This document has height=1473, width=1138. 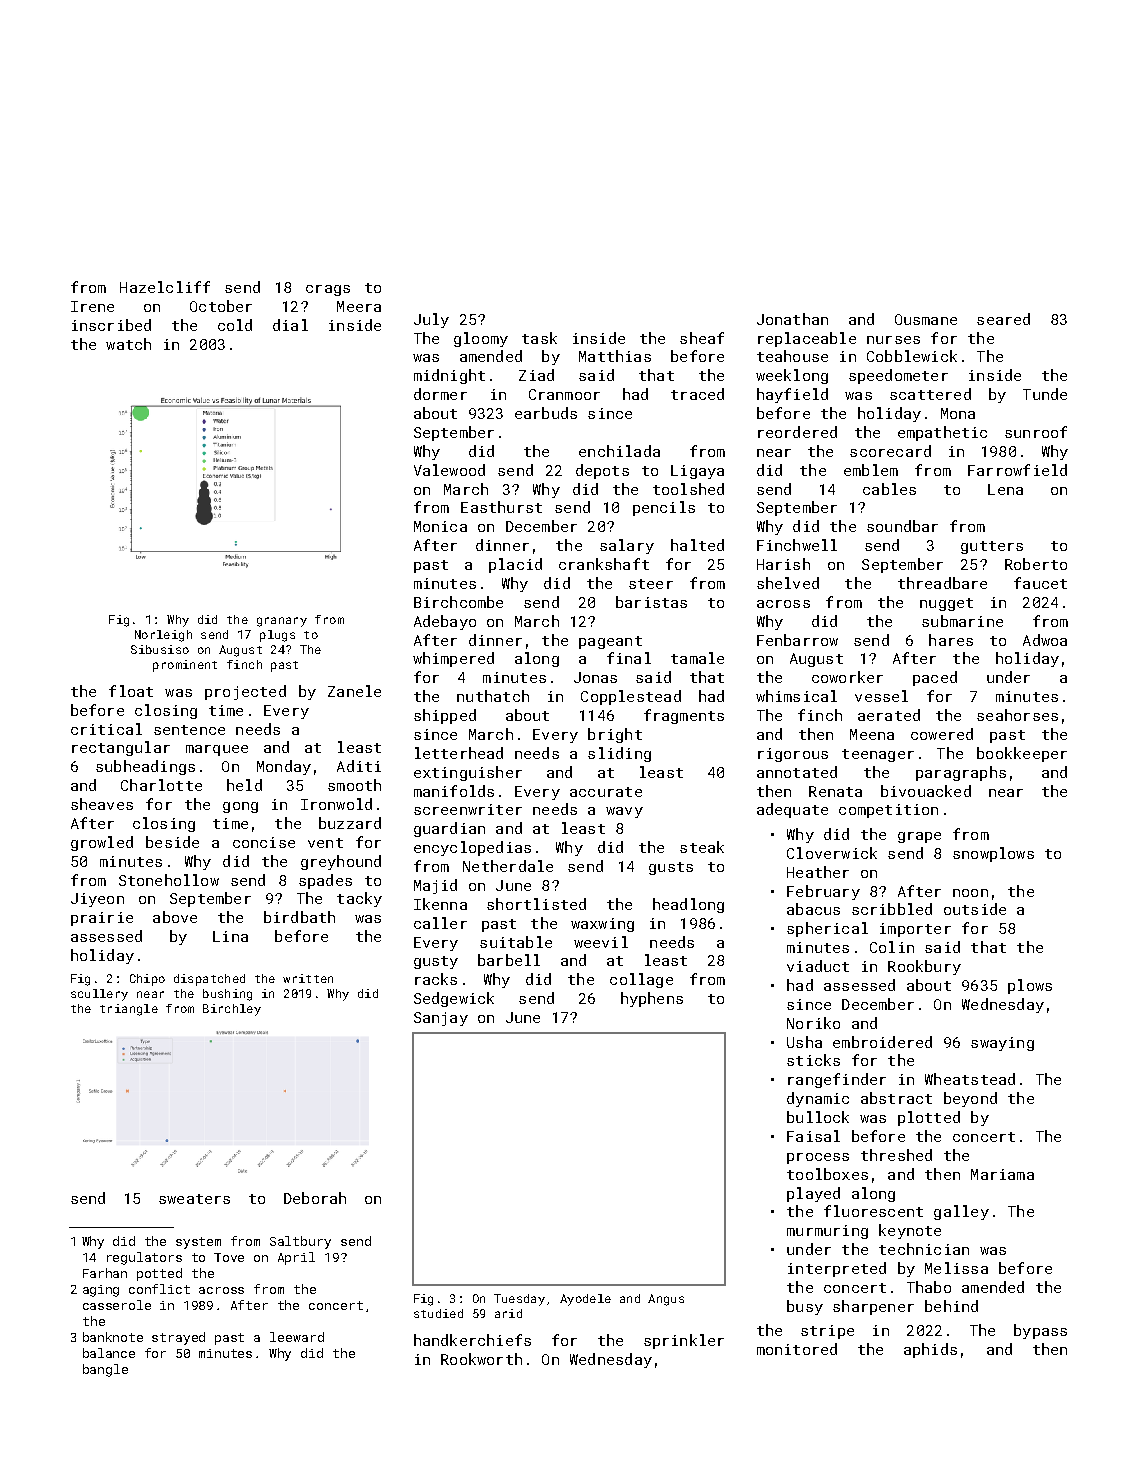 What do you see at coordinates (792, 376) in the document?
I see `weeklong` at bounding box center [792, 376].
